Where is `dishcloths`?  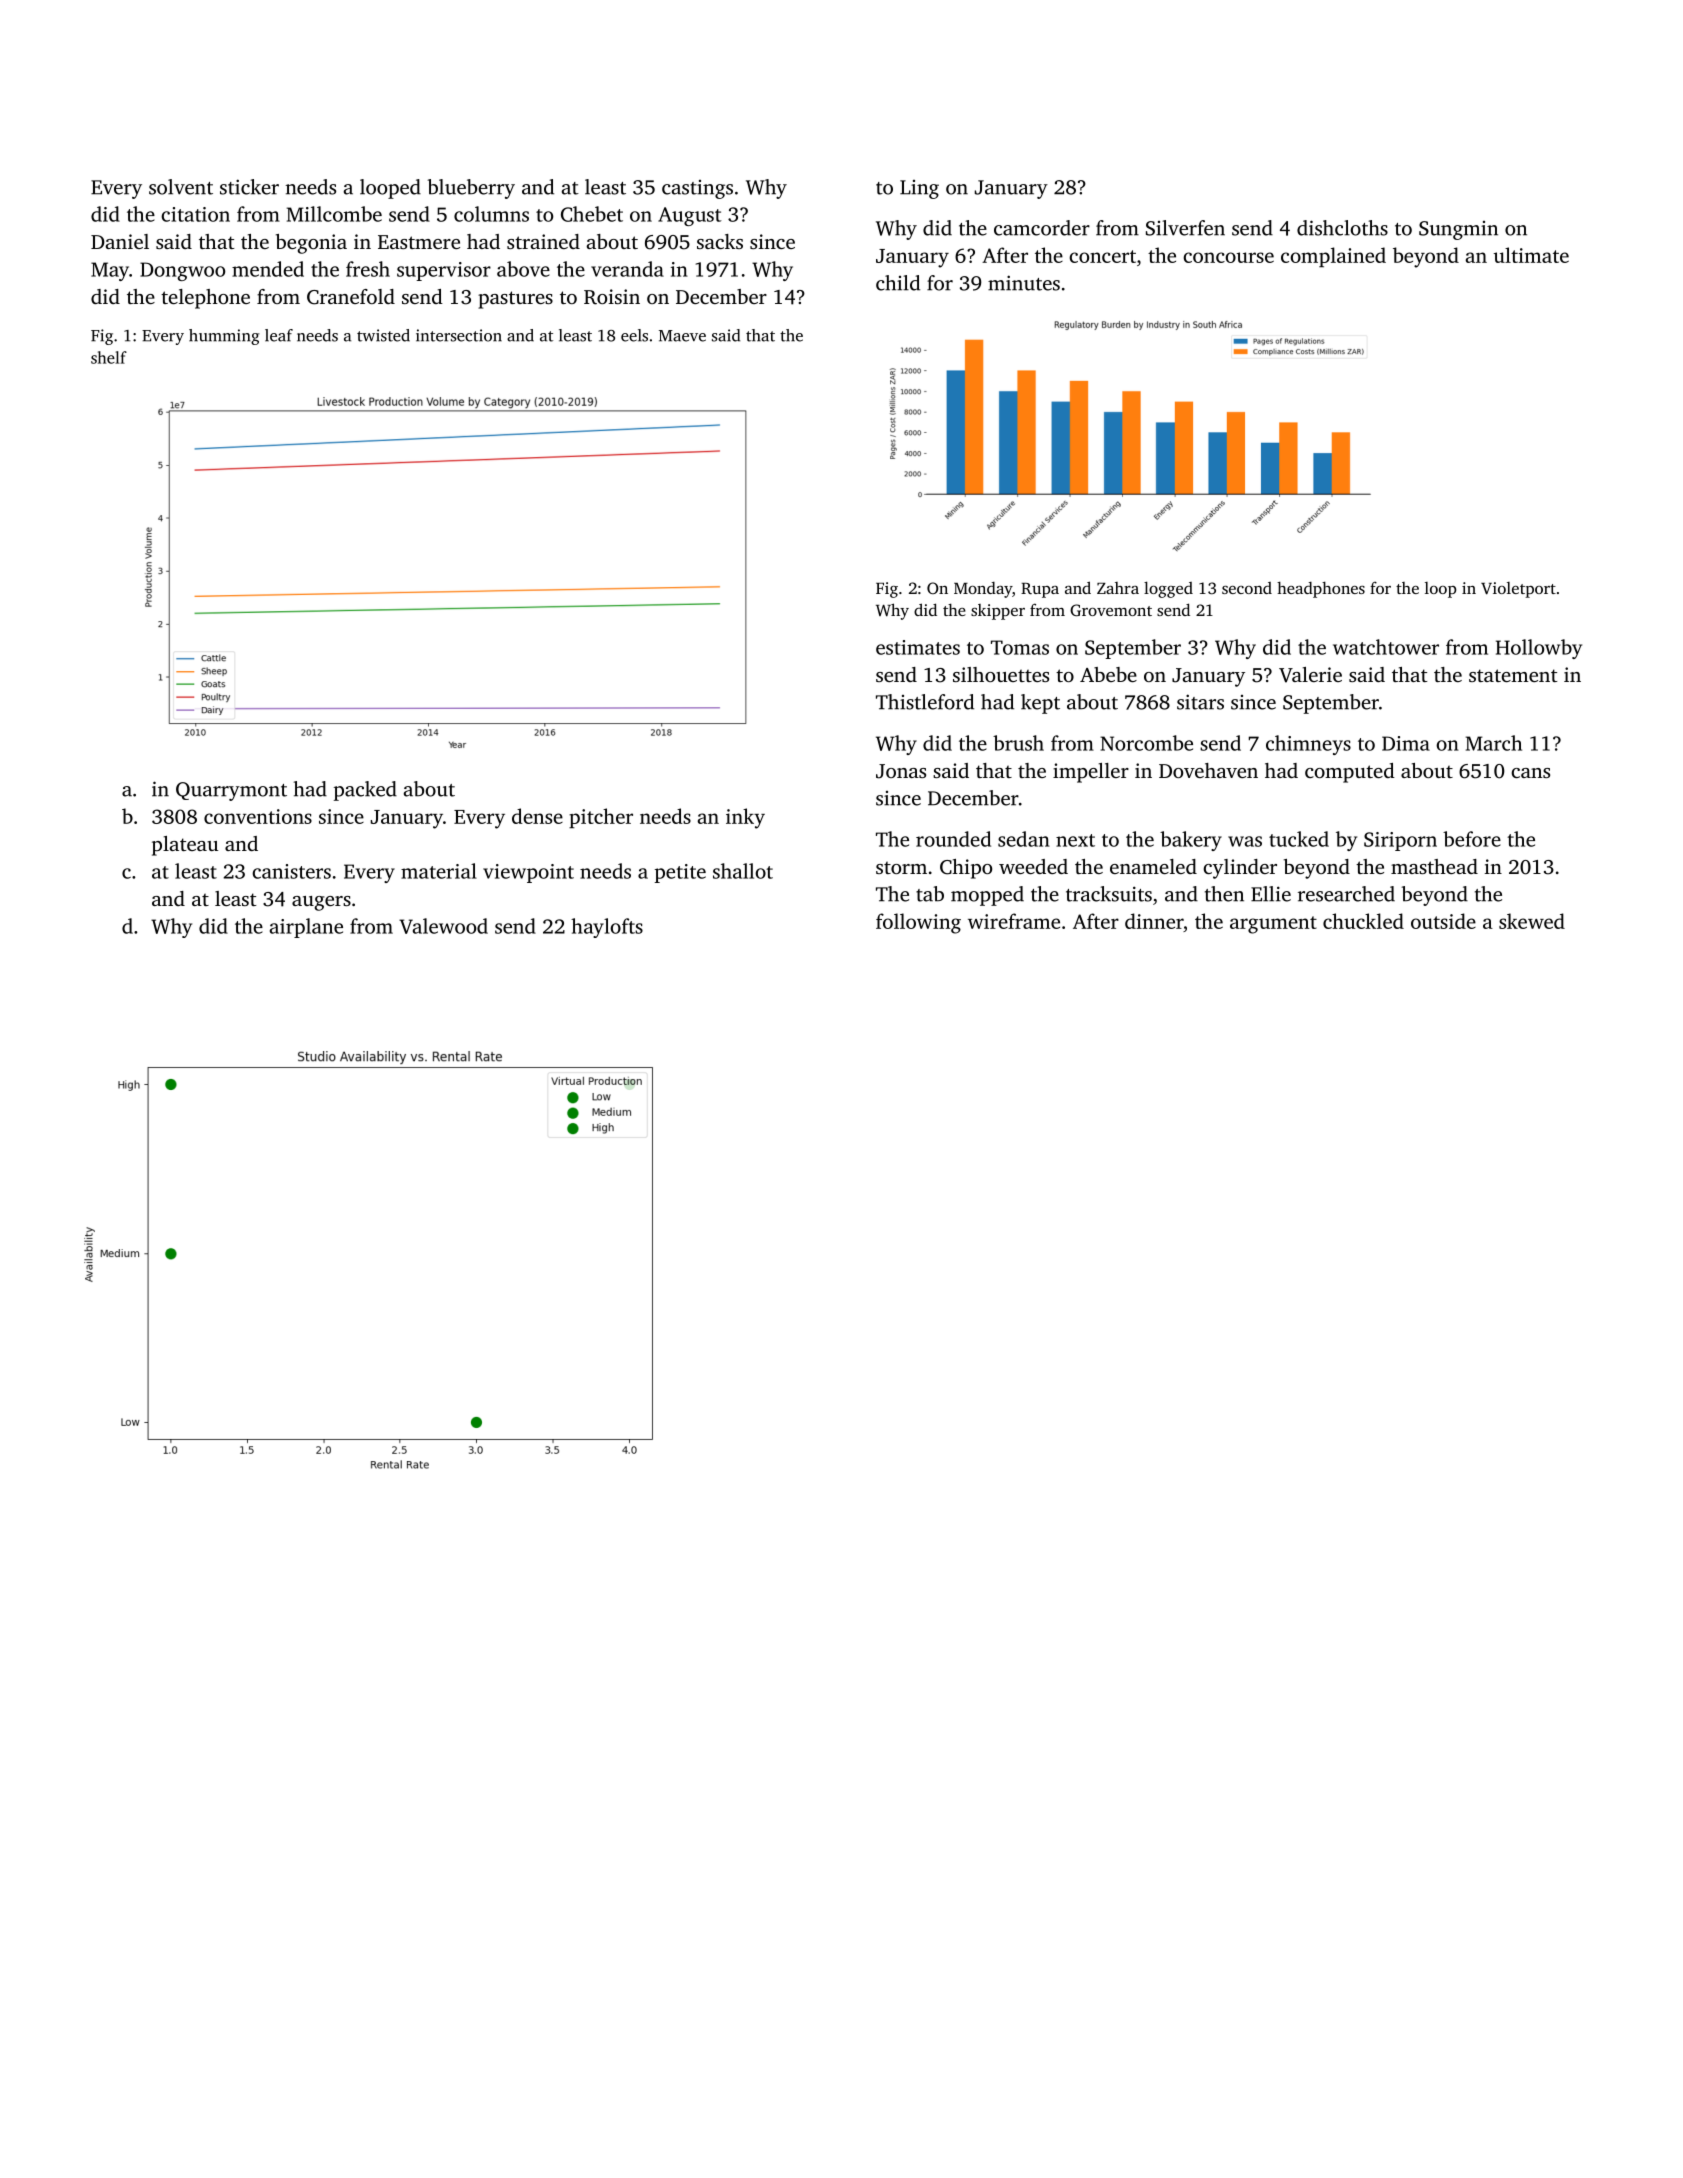
dishcloths is located at coordinates (1342, 228).
